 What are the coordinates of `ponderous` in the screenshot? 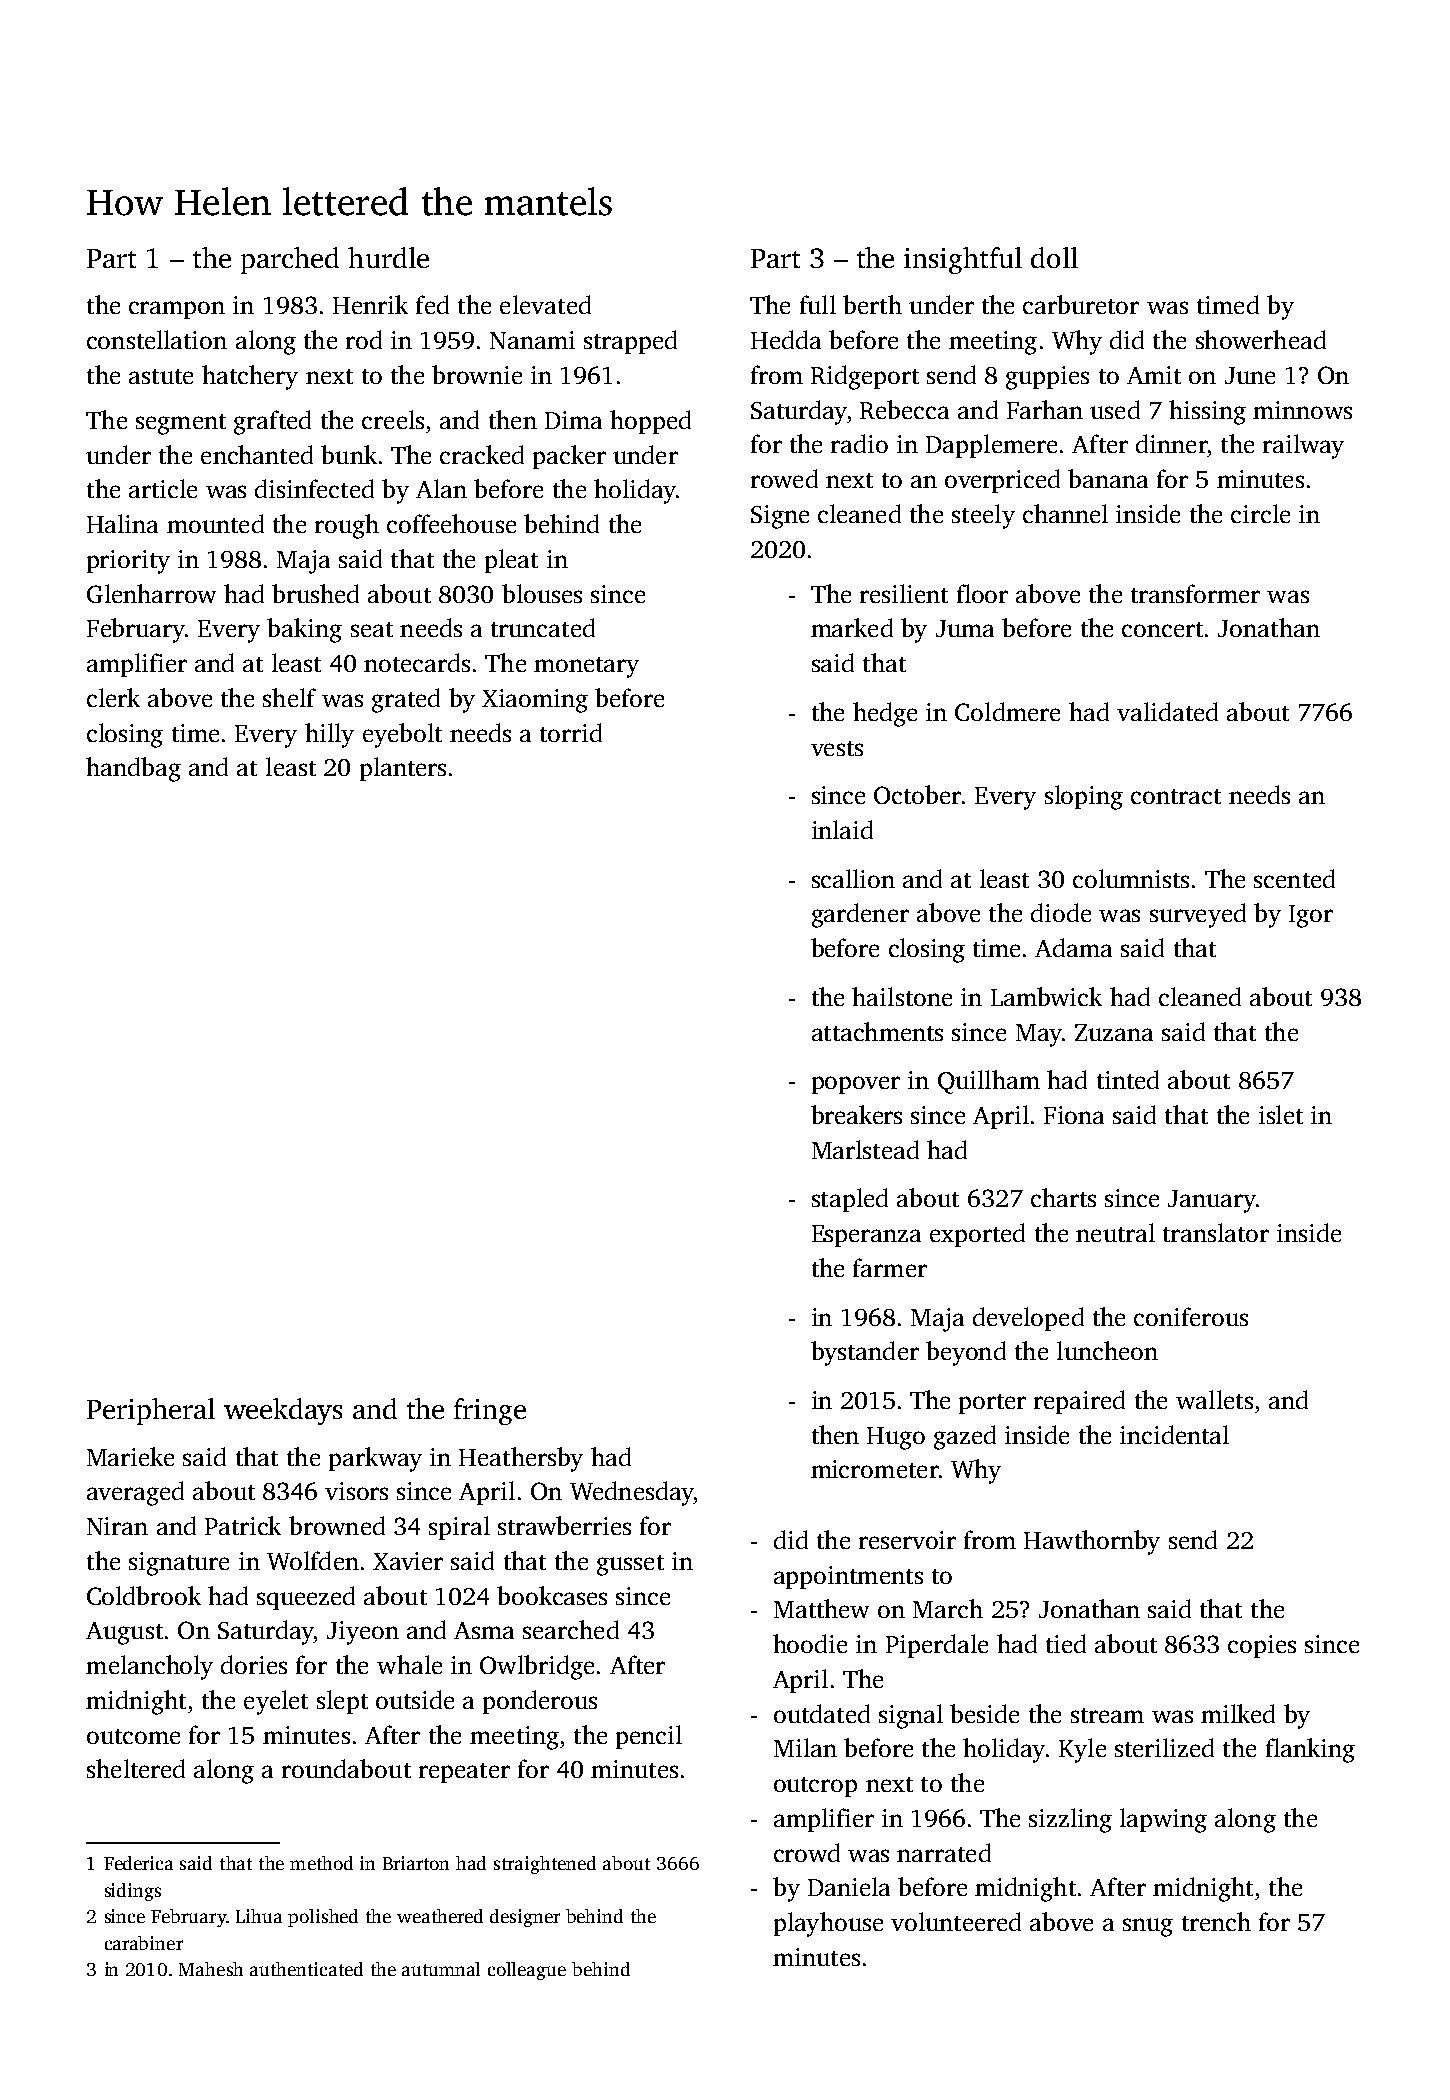 It's located at (540, 1702).
